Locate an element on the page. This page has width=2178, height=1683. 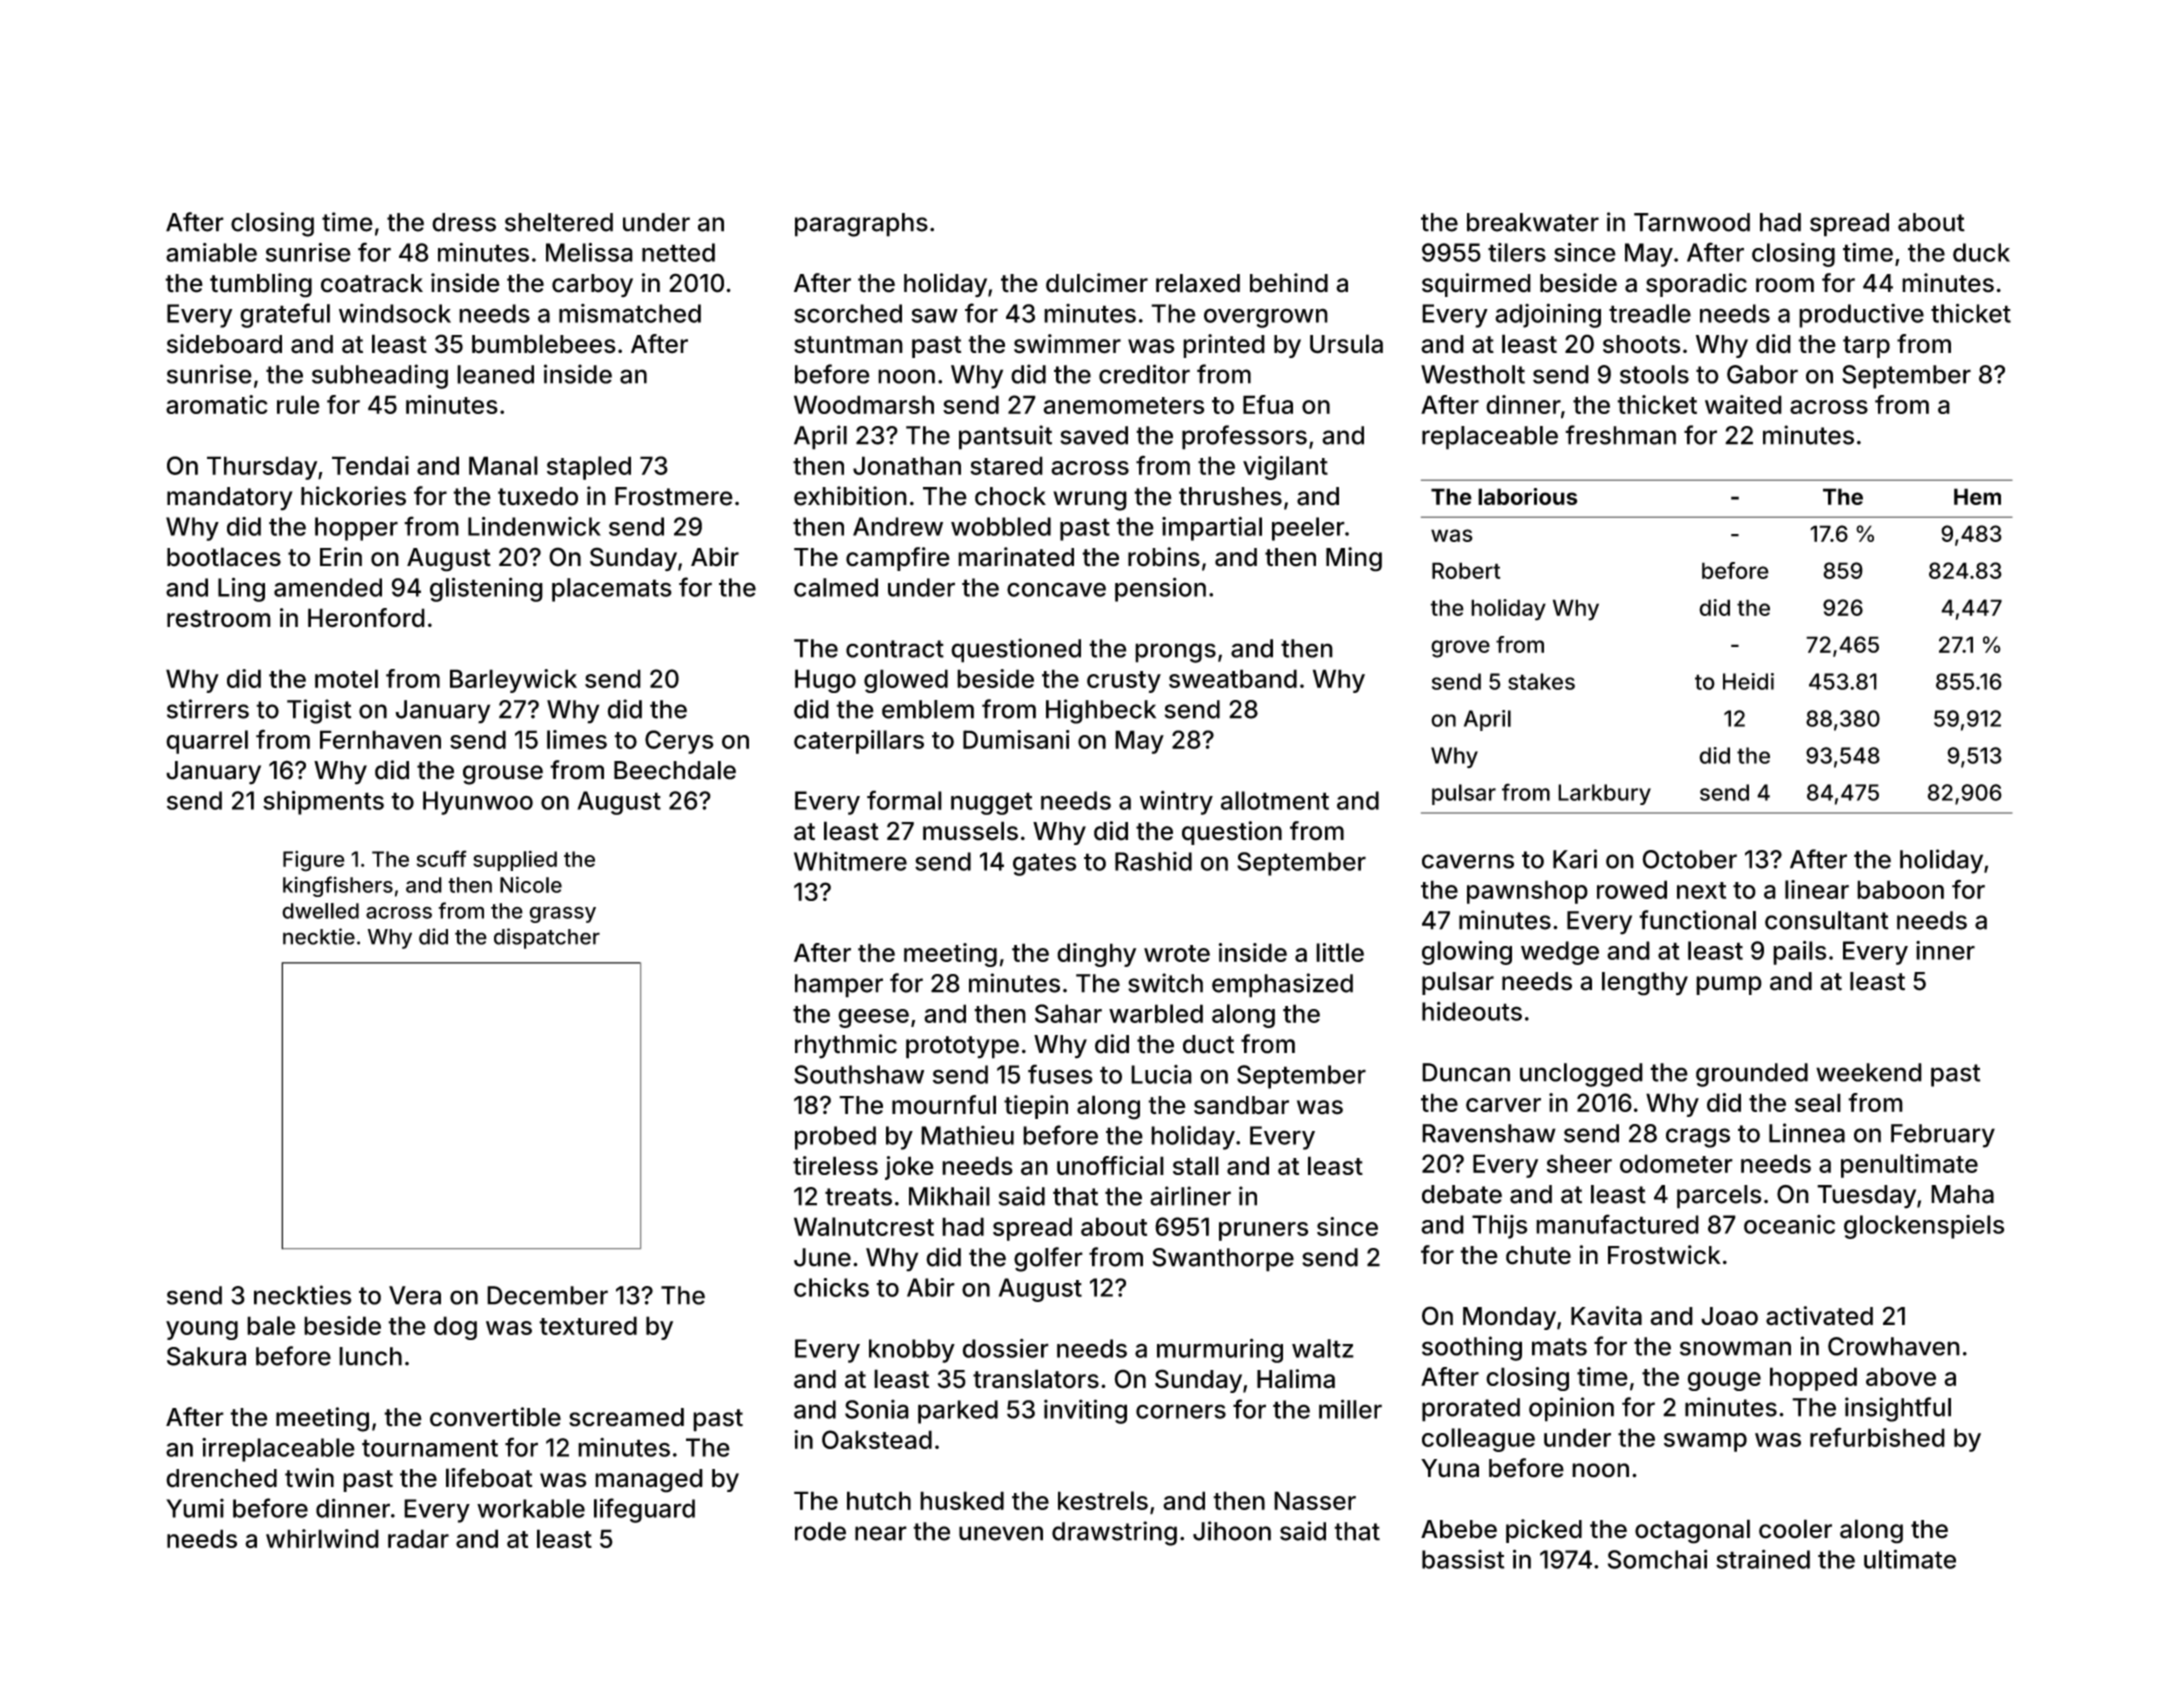
Ming is located at coordinates (1354, 559).
